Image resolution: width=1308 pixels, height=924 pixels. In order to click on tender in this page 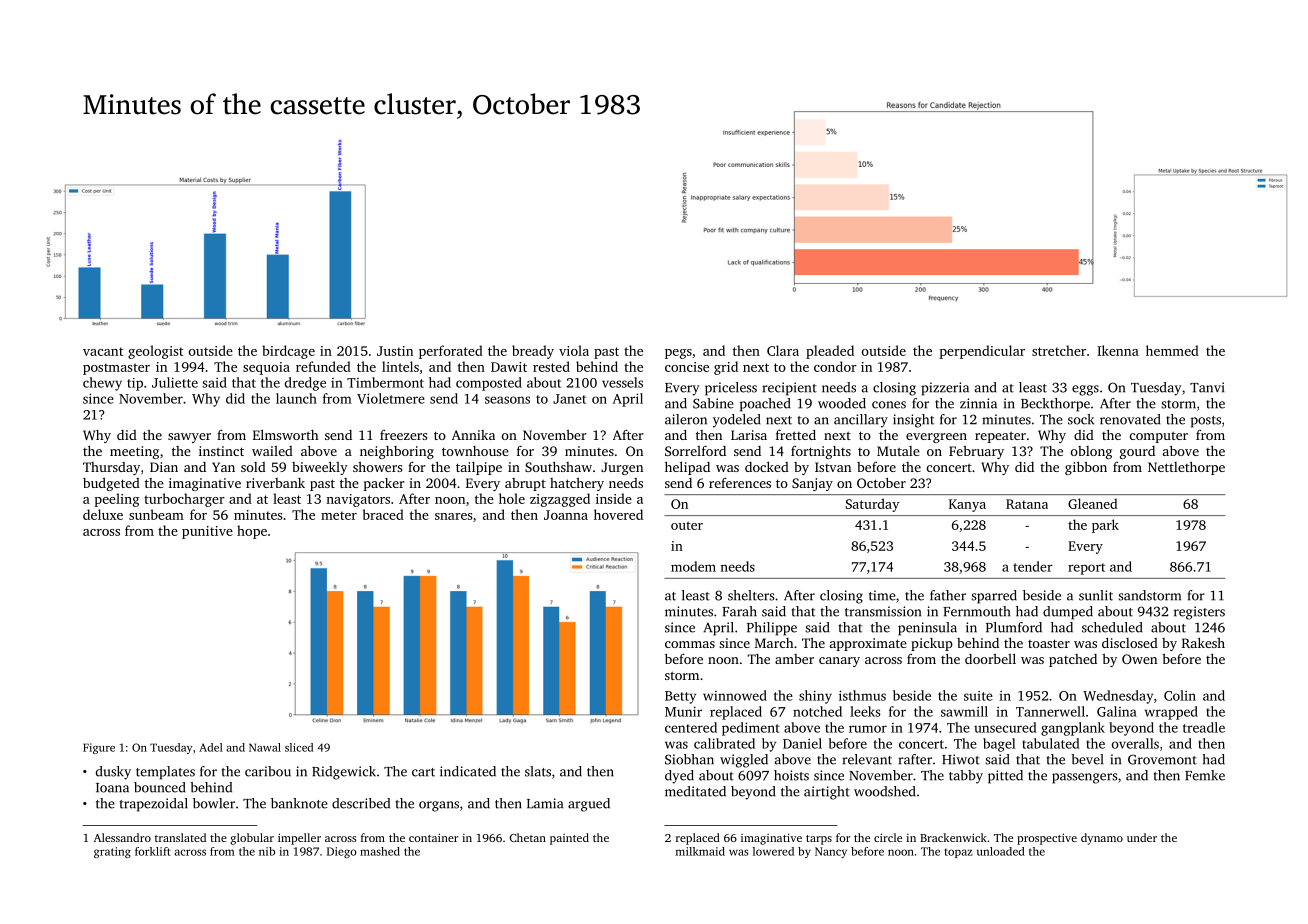, I will do `click(1033, 566)`.
